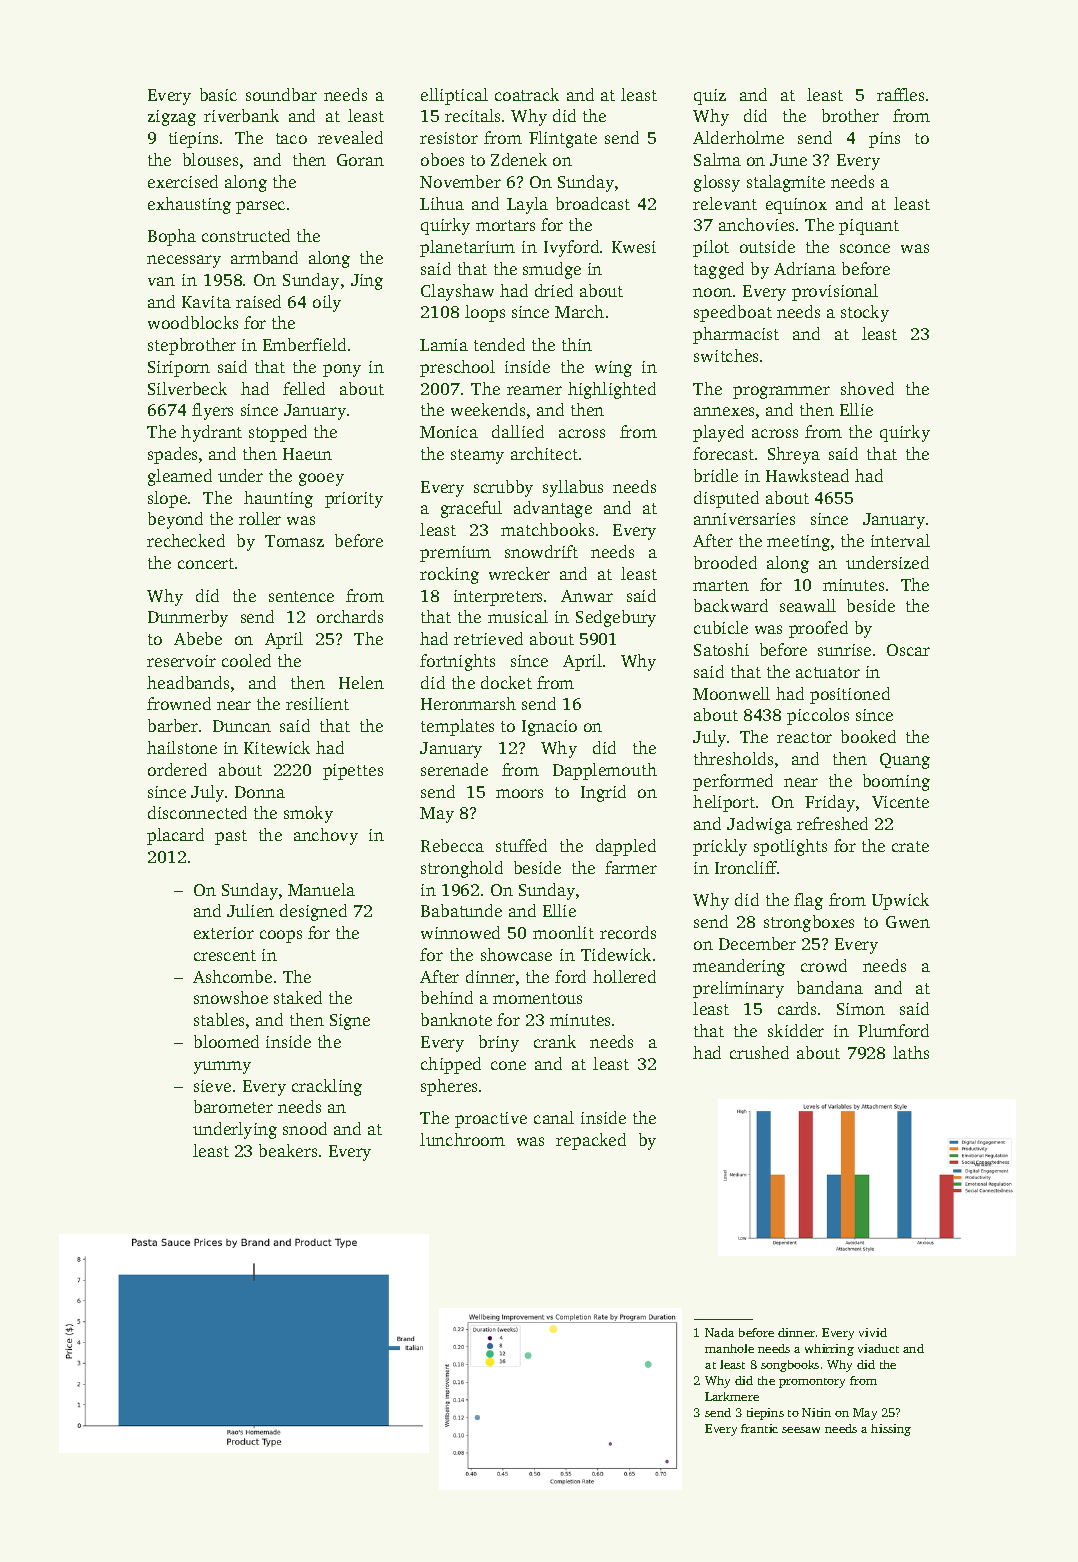 Image resolution: width=1078 pixels, height=1562 pixels. I want to click on slope, so click(167, 499).
